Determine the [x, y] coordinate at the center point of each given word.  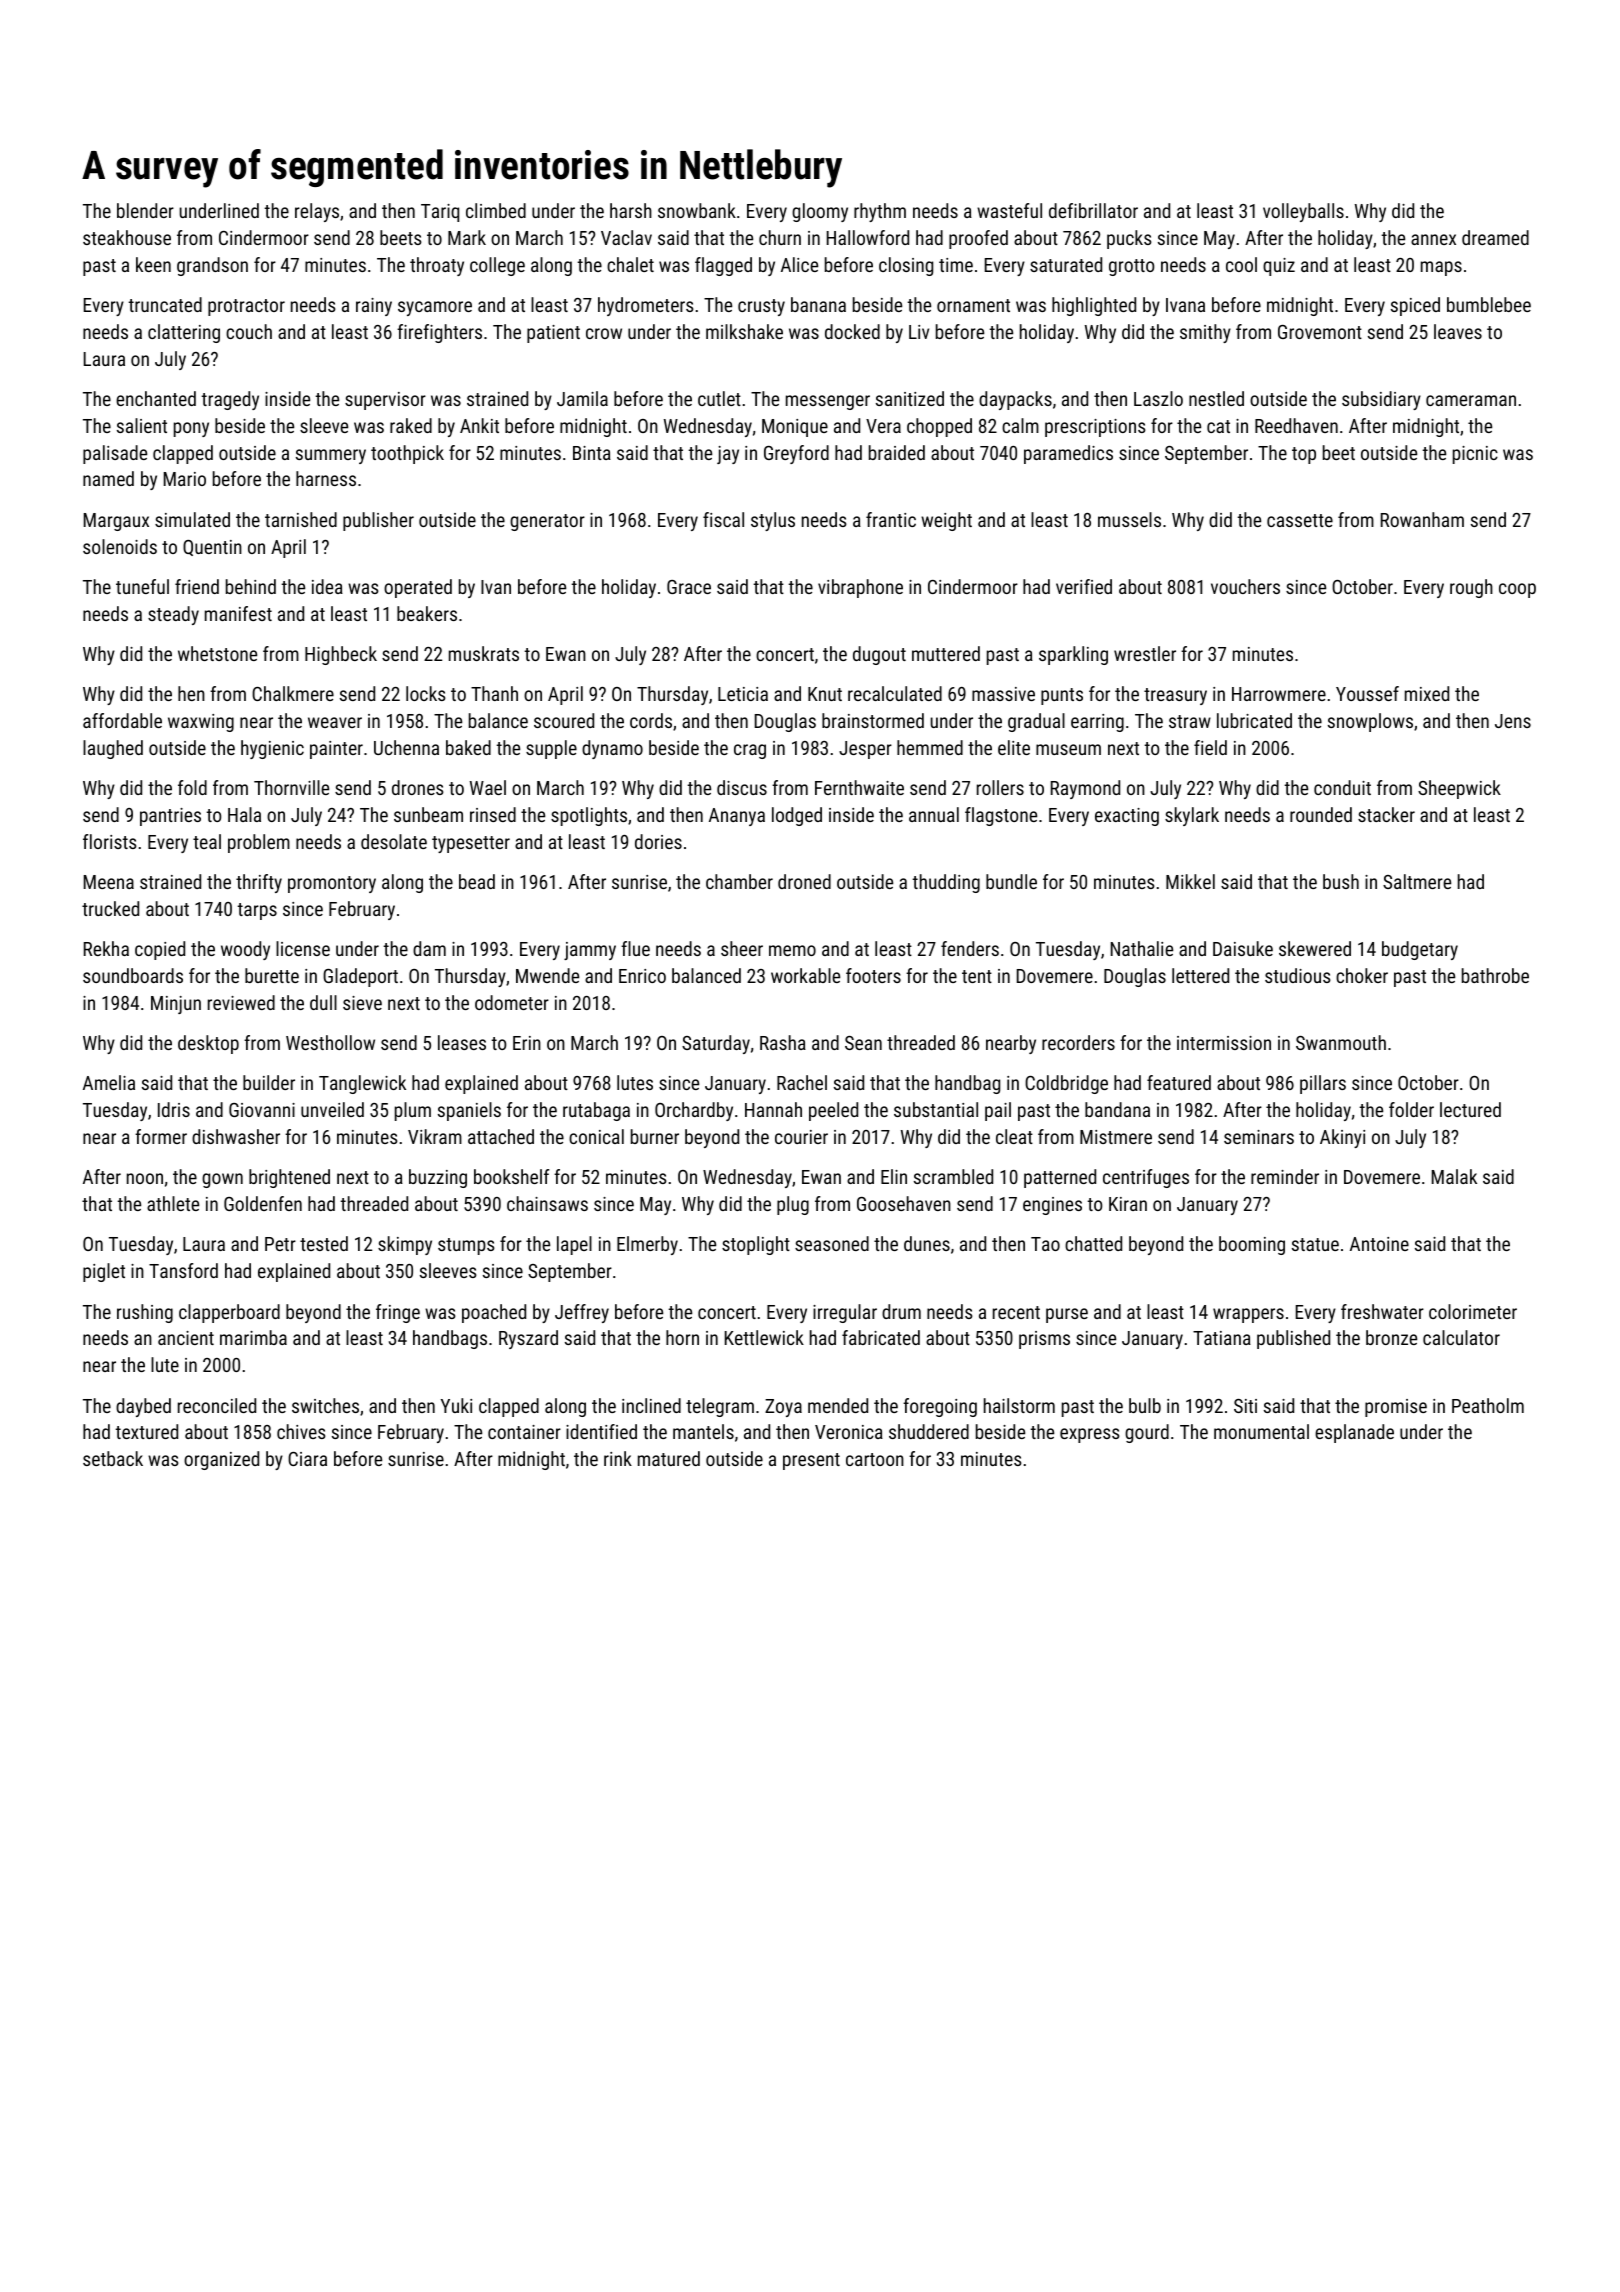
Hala [244, 814]
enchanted [156, 398]
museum [1068, 749]
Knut [825, 694]
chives [301, 1431]
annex [1433, 239]
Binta [592, 453]
